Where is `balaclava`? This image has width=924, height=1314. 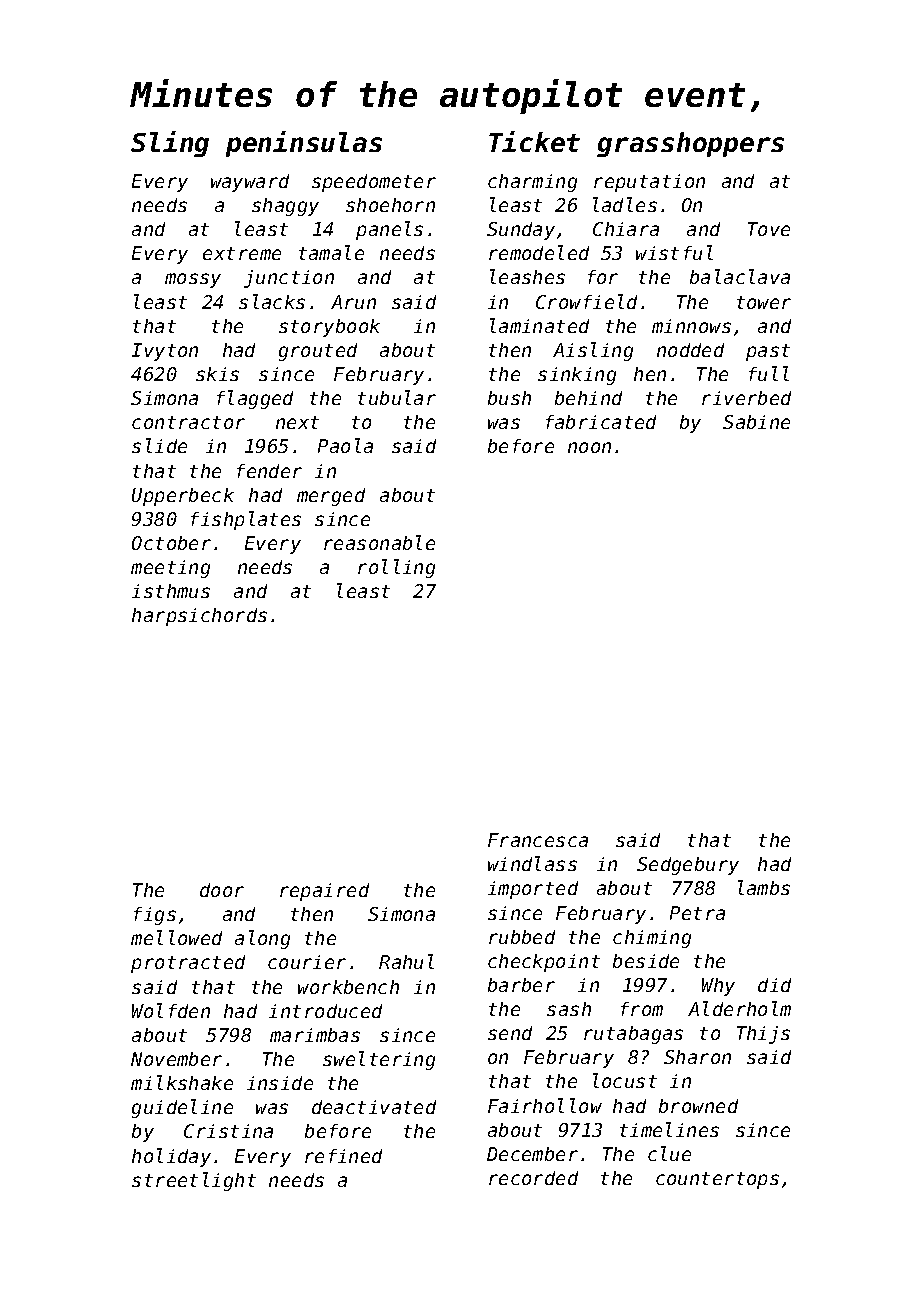
balaclava is located at coordinates (740, 276).
